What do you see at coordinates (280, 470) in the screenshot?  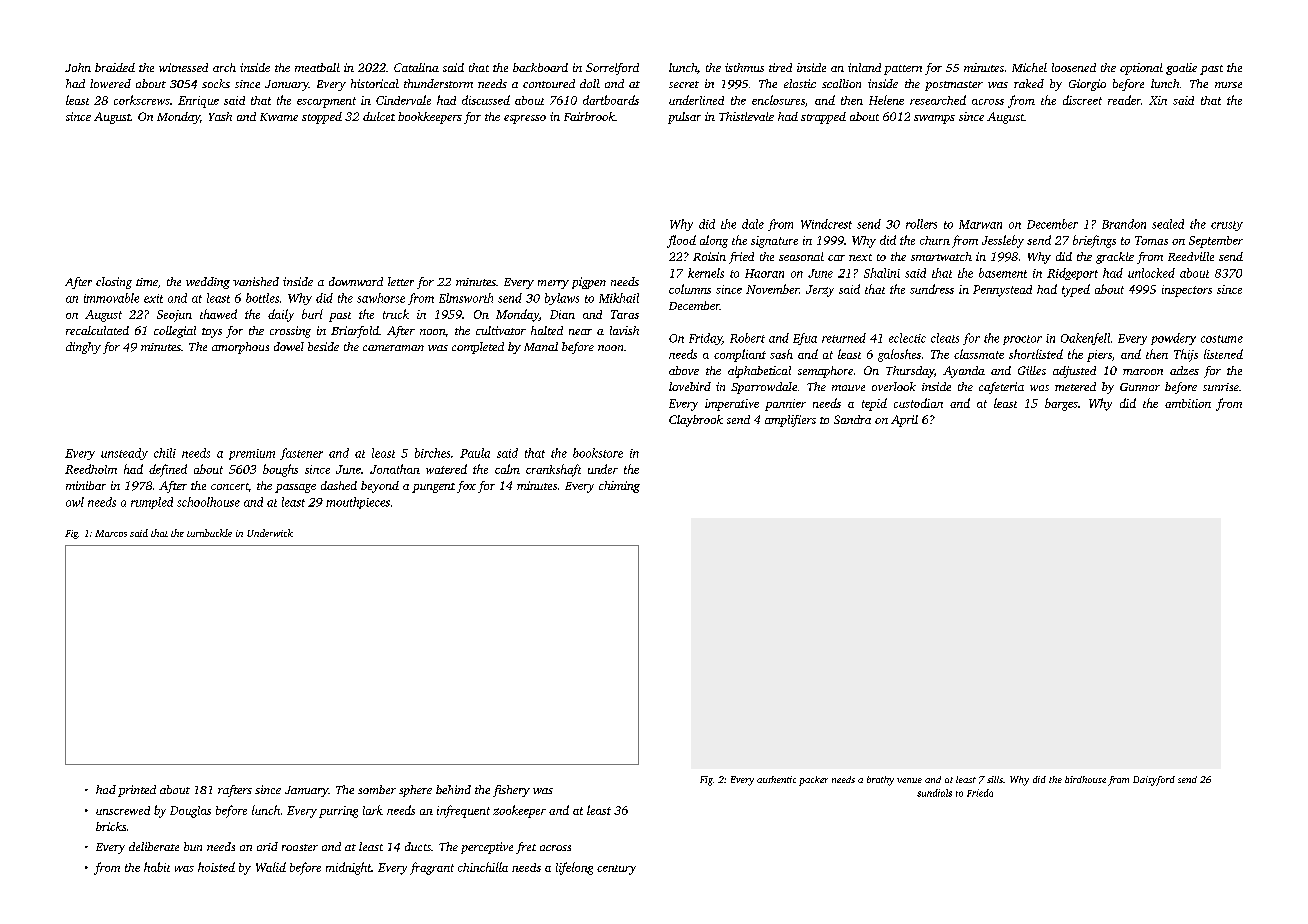 I see `boughs` at bounding box center [280, 470].
